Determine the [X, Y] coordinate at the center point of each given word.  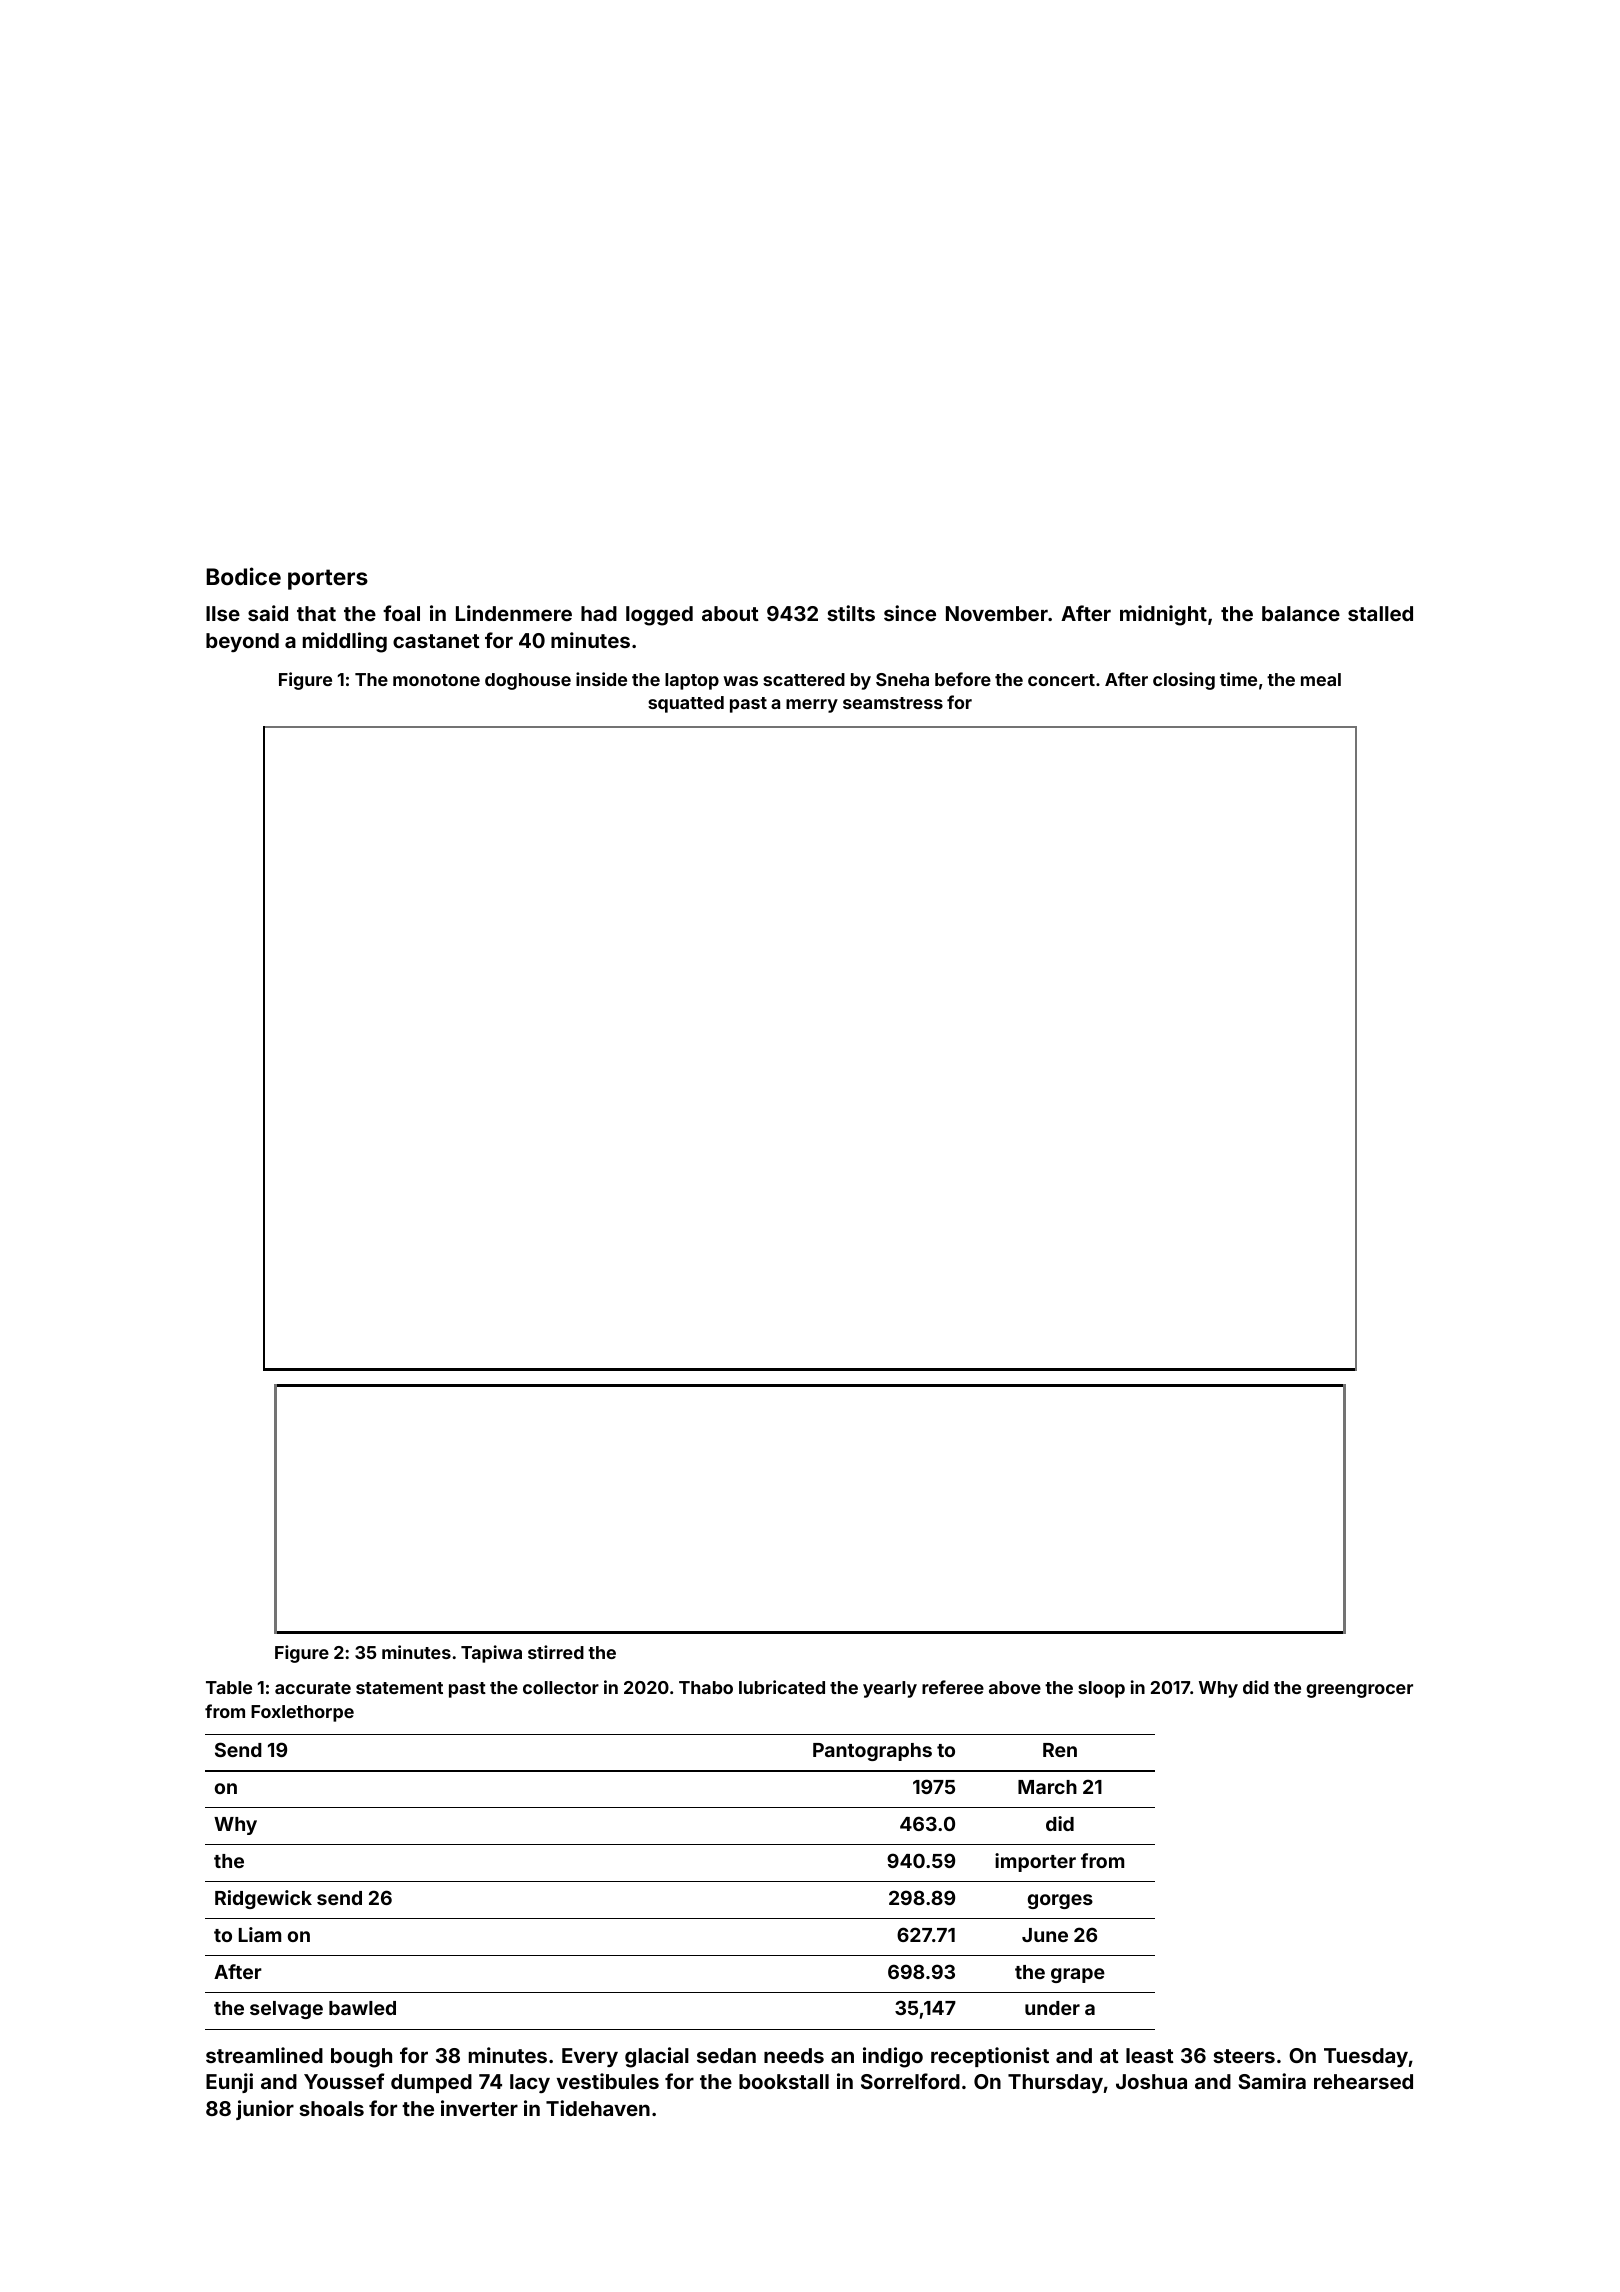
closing [1184, 681]
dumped [431, 2083]
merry [812, 706]
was [740, 681]
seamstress [893, 703]
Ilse [223, 613]
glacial [657, 2057]
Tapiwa [491, 1654]
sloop [1101, 1689]
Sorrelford [910, 2081]
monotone [436, 680]
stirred [556, 1652]
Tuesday [1366, 2057]
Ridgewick [263, 1899]
